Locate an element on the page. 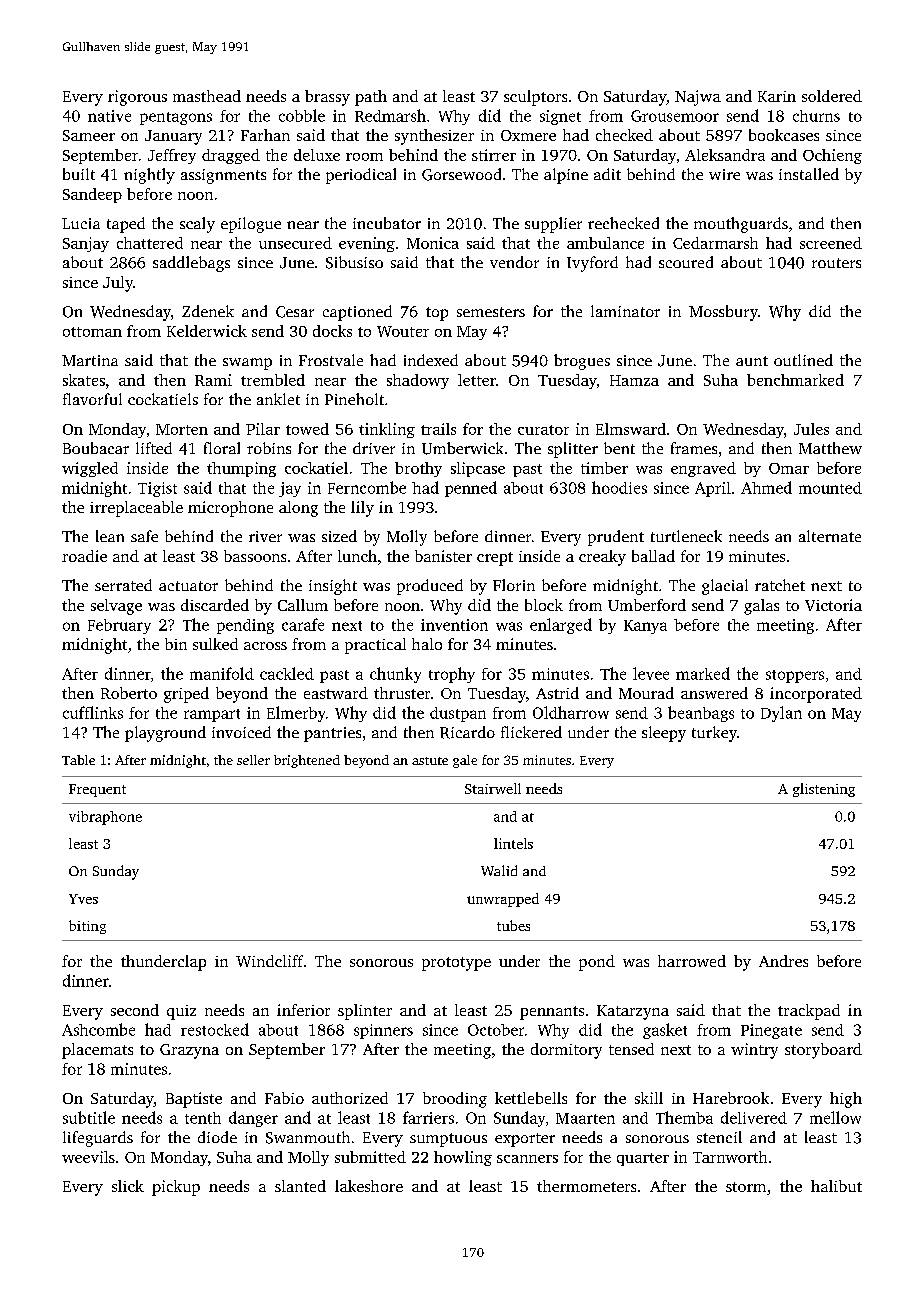 This document has height=1308, width=924. prudent is located at coordinates (616, 538).
